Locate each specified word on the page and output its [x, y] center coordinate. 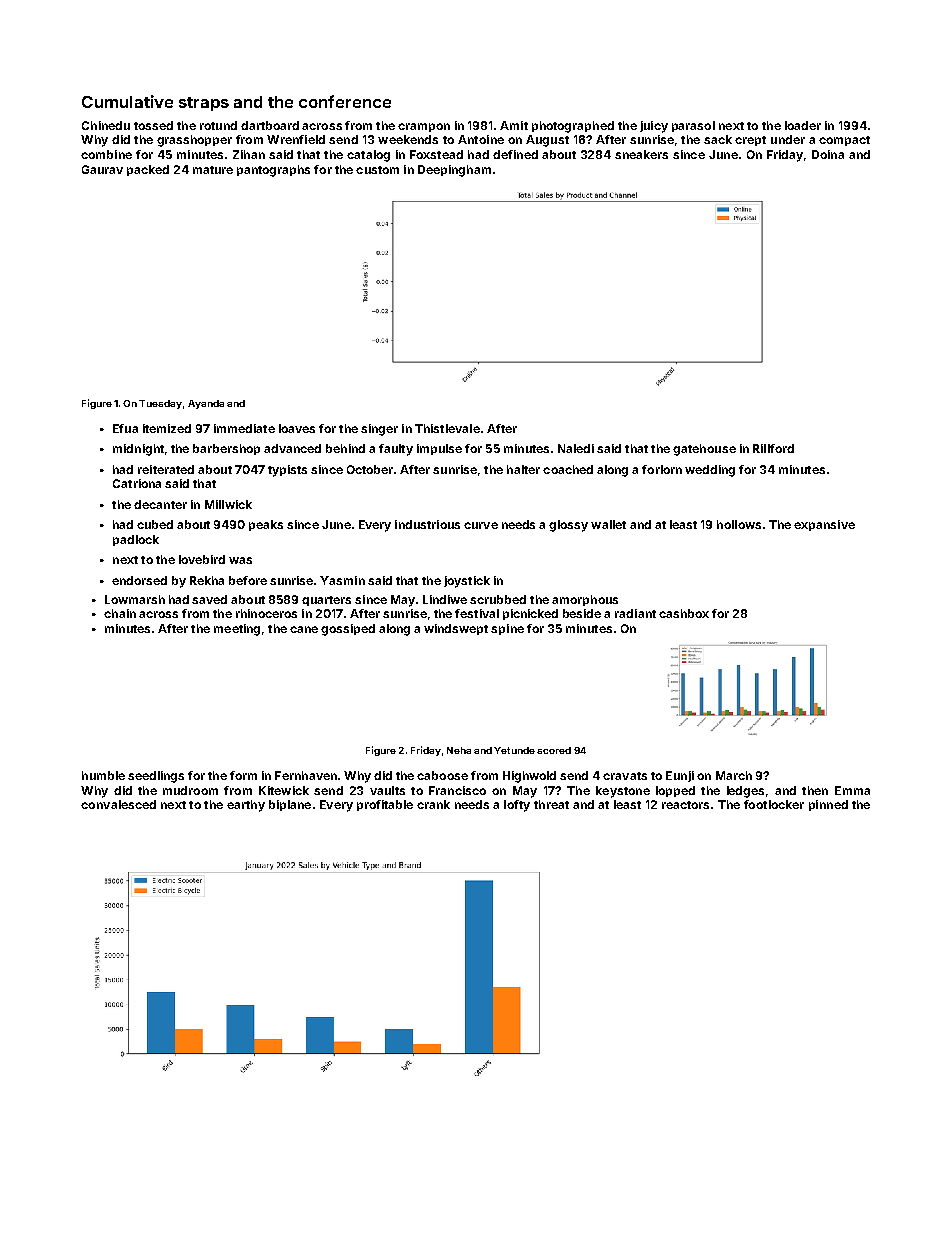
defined [515, 154]
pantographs [273, 171]
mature [213, 170]
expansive [824, 525]
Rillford [773, 448]
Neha [459, 750]
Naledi [576, 448]
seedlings [156, 777]
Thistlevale [447, 428]
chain [120, 613]
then [815, 790]
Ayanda [206, 404]
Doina [828, 154]
